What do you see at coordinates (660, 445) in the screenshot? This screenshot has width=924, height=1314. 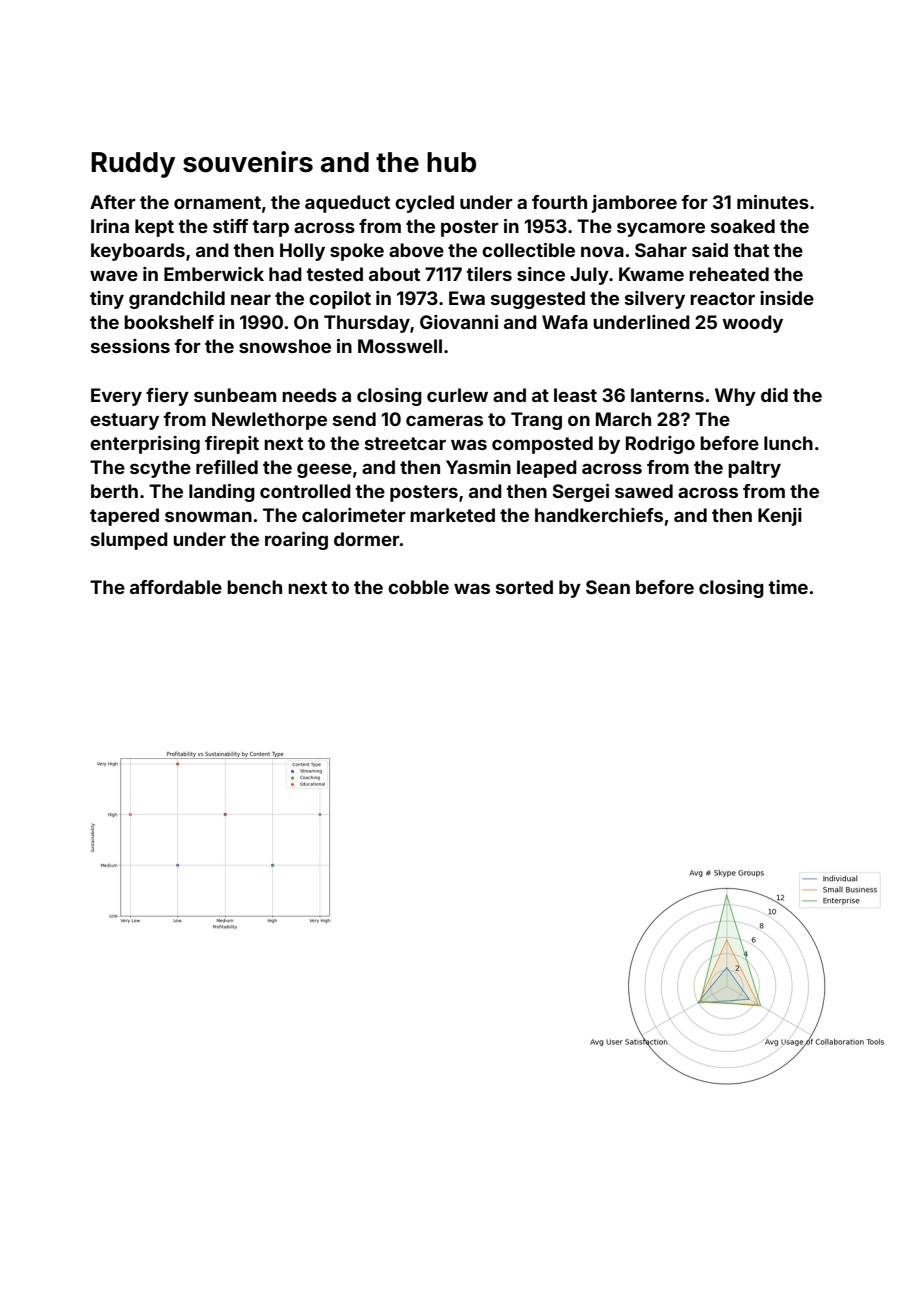 I see `Rodrigo` at bounding box center [660, 445].
